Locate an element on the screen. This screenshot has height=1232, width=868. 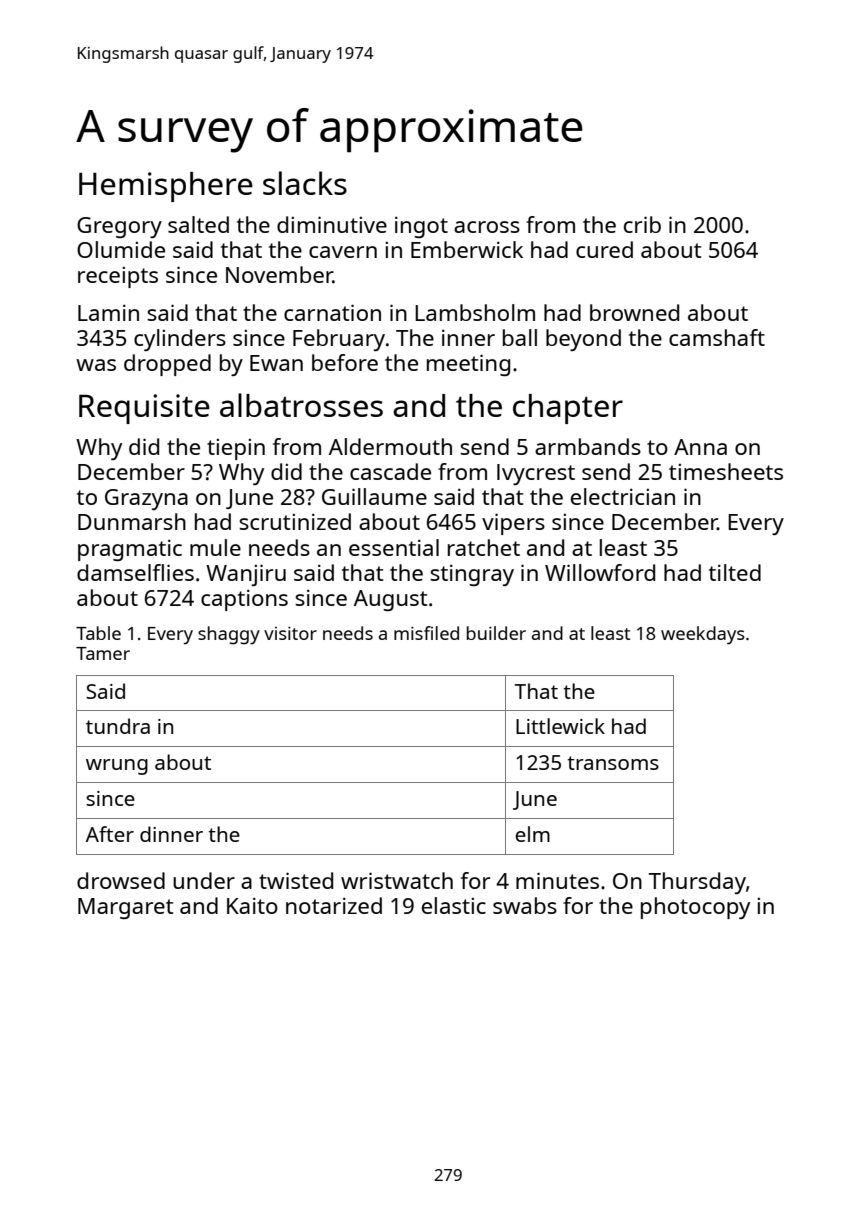
shaggy is located at coordinates (229, 635).
